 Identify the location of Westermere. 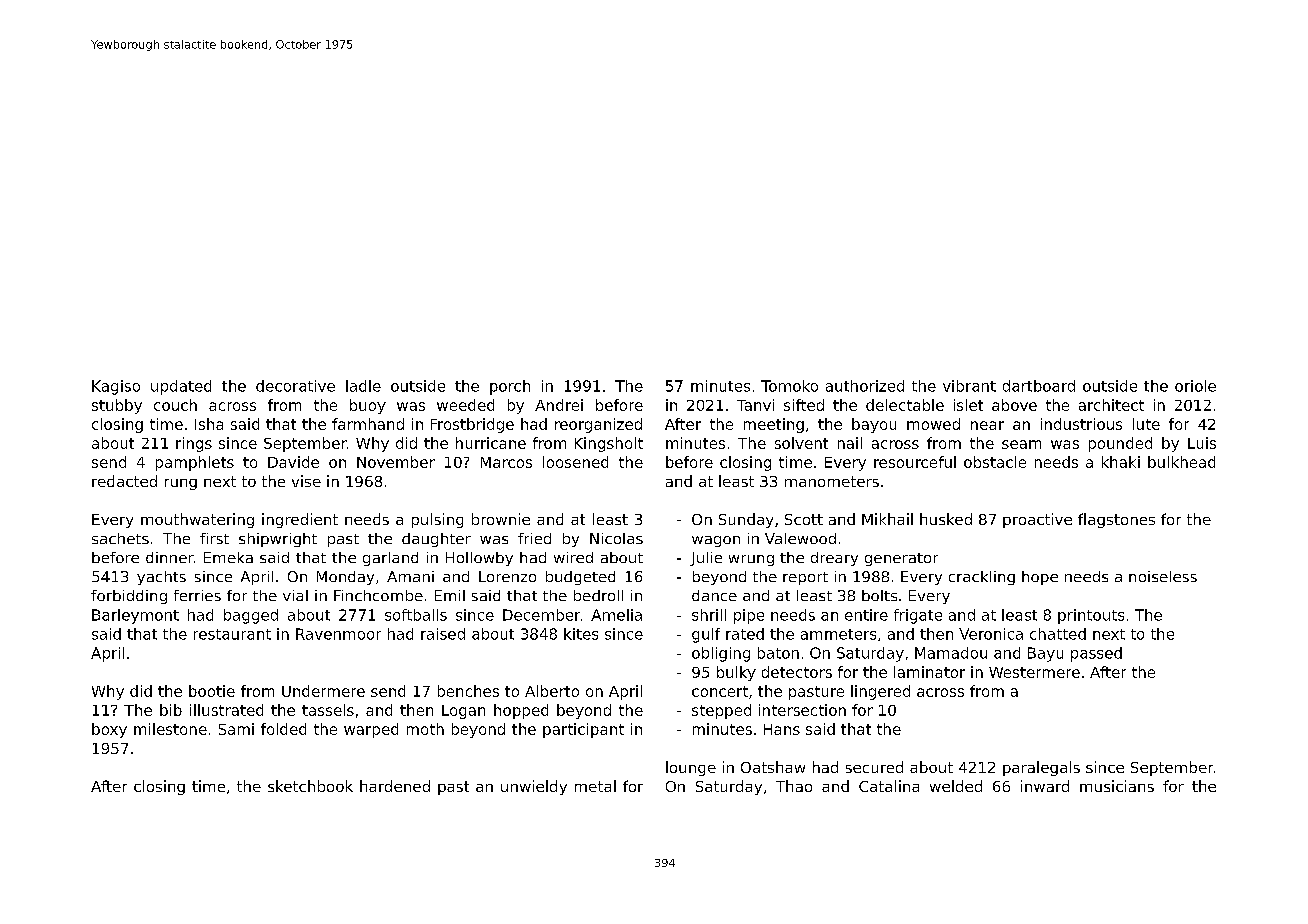
(1034, 672).
